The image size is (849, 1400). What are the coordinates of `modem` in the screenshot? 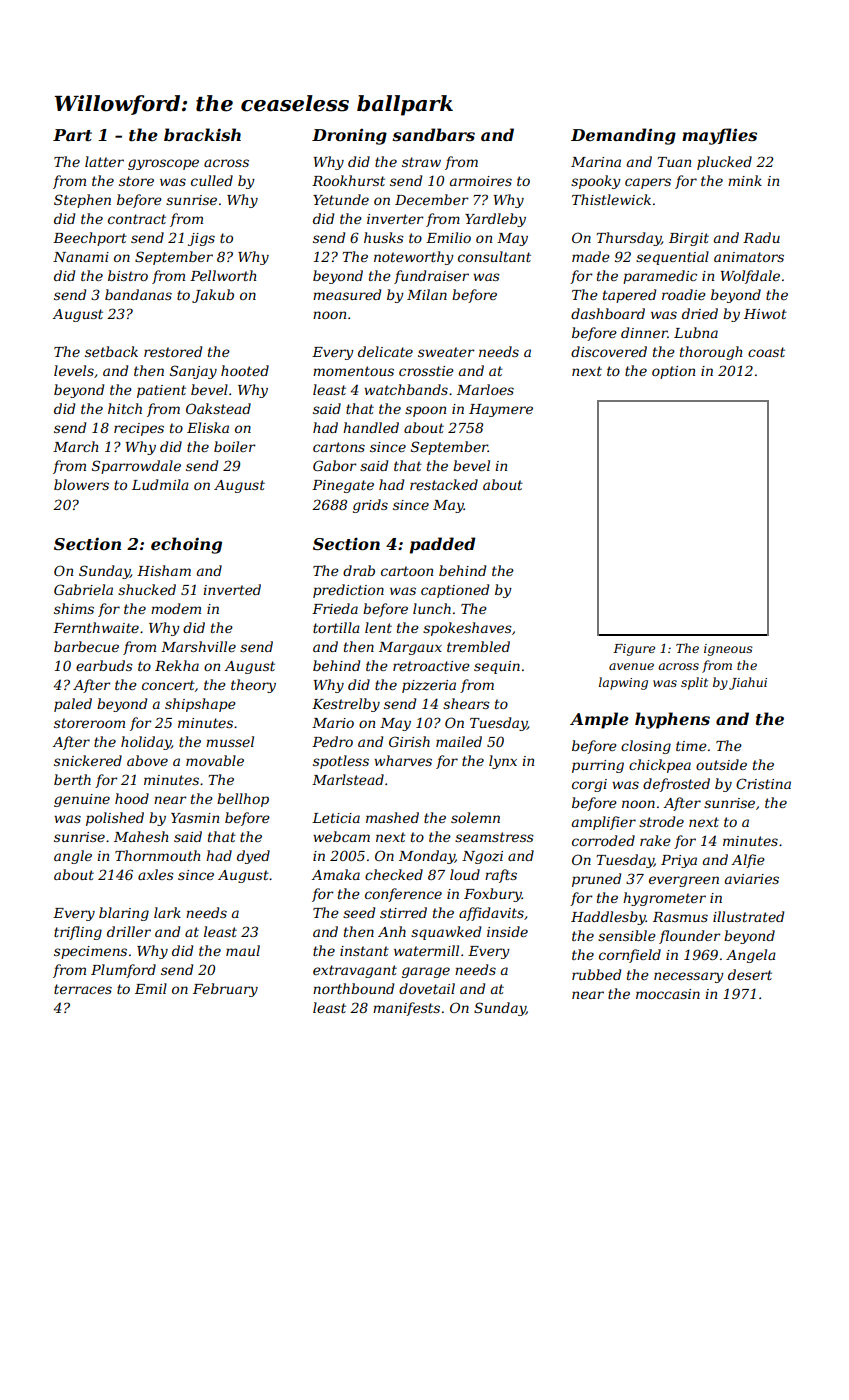 It's located at (176, 608).
